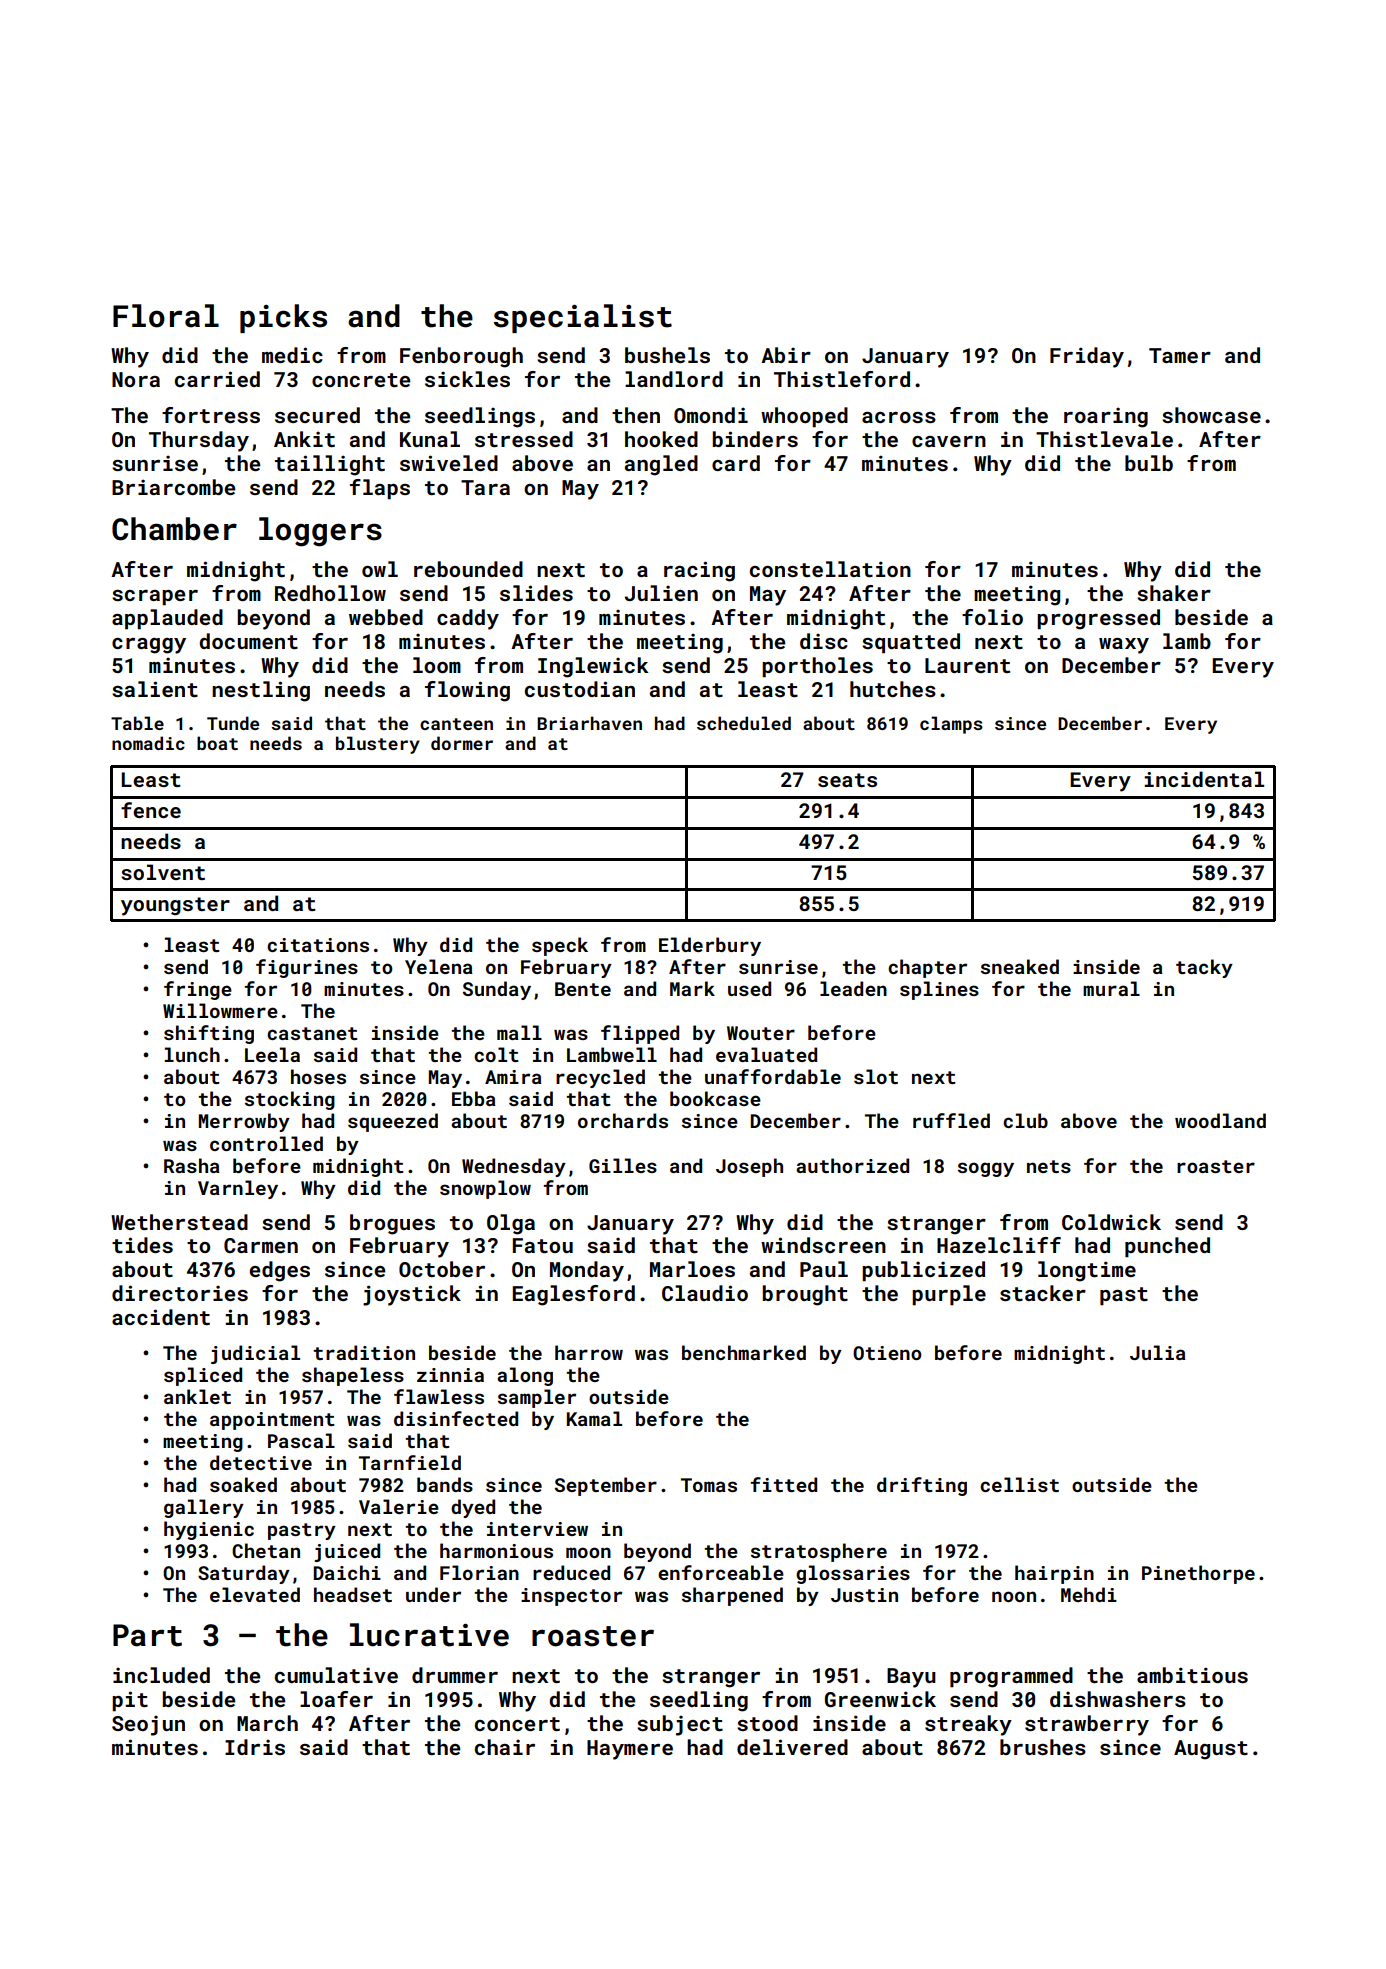 This document has height=1969, width=1386. I want to click on Part, so click(147, 1635).
